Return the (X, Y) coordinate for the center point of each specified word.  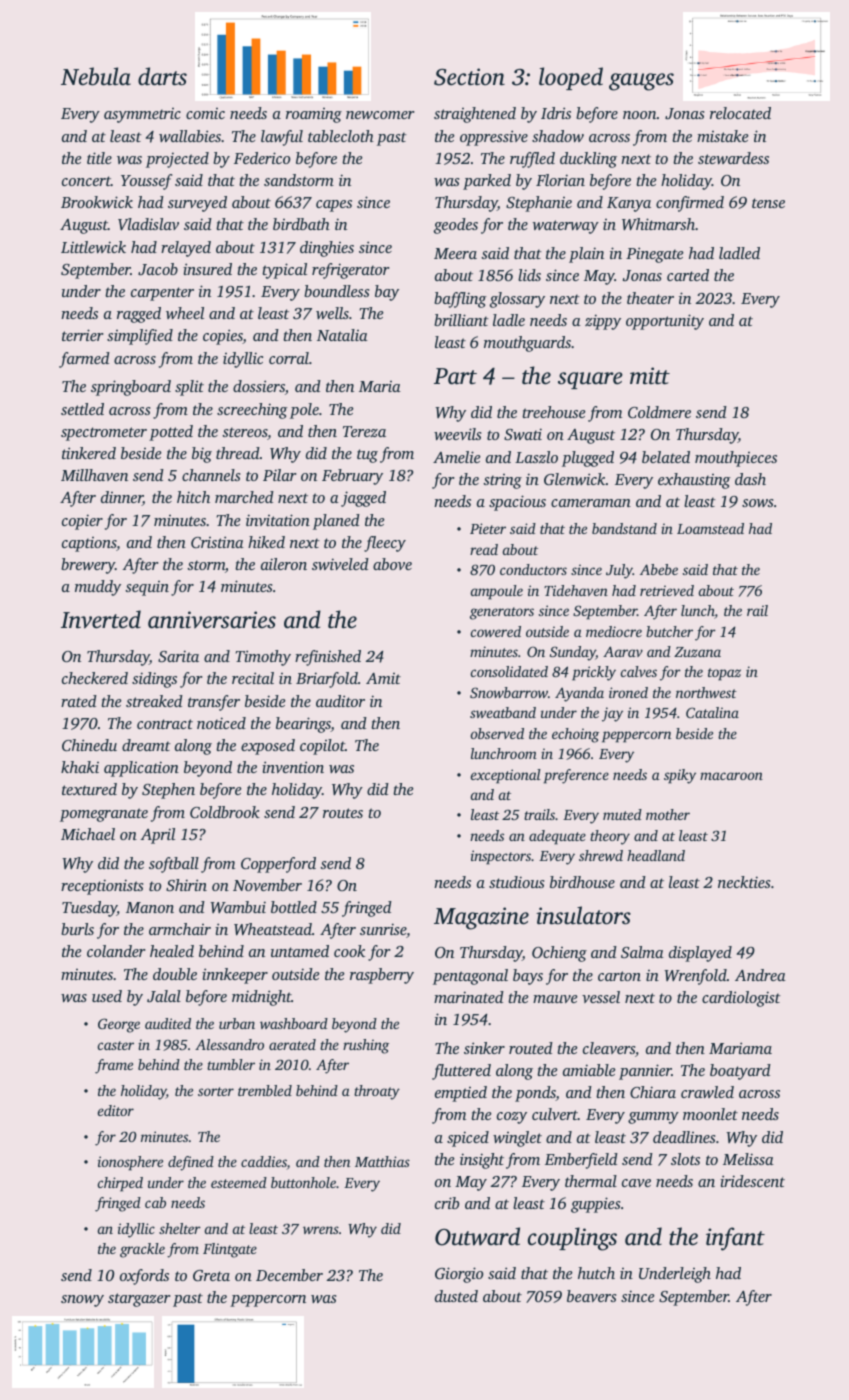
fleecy (385, 544)
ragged (139, 315)
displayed (700, 954)
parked (487, 182)
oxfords (144, 1277)
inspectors (501, 857)
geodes (456, 226)
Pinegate (654, 255)
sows (757, 503)
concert (86, 181)
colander (116, 951)
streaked (154, 701)
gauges (641, 82)
